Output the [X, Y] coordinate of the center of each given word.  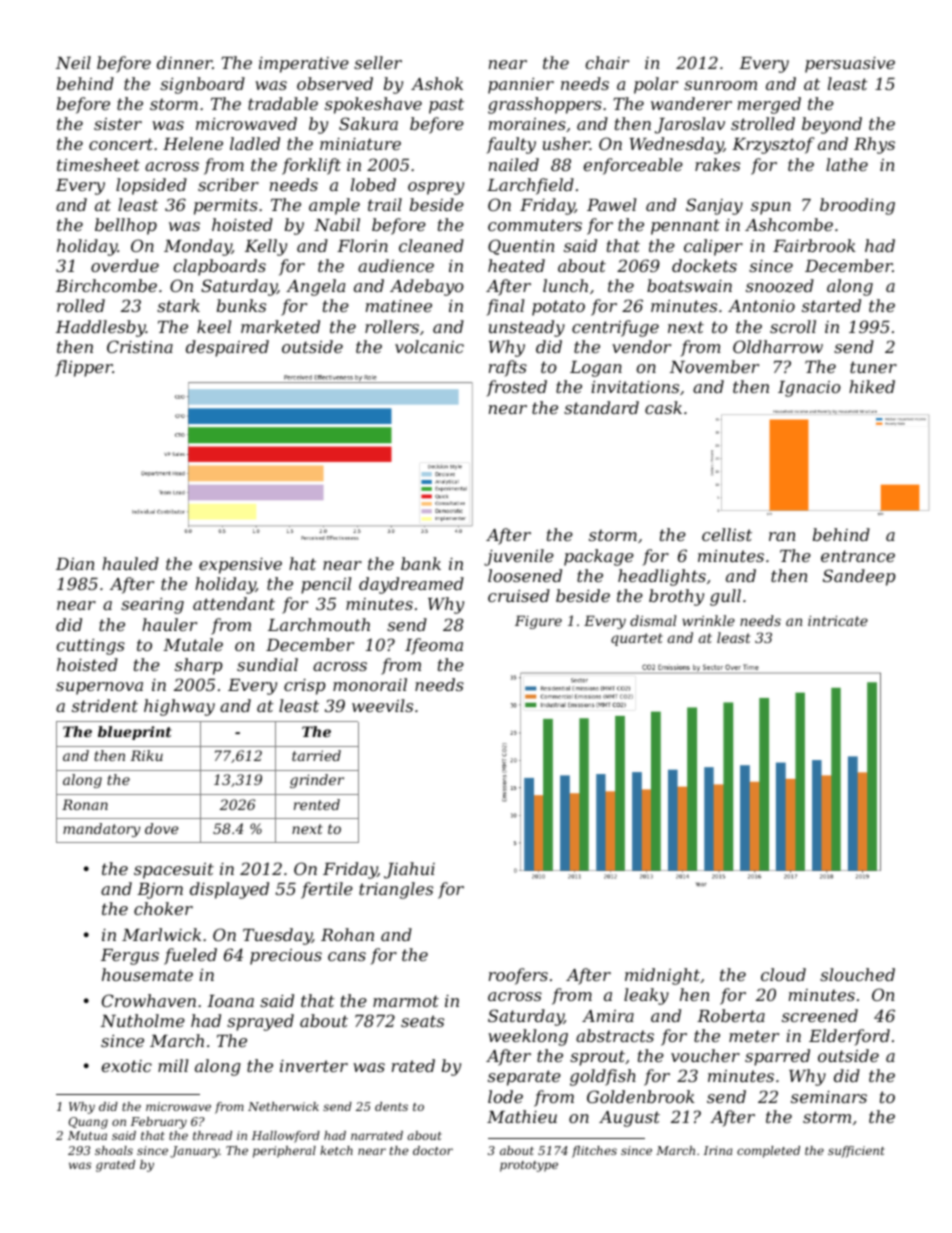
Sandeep [859, 577]
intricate [838, 621]
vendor [641, 346]
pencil [326, 585]
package [599, 557]
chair [607, 62]
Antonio [761, 305]
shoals [114, 1150]
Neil [73, 62]
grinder [317, 781]
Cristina [140, 346]
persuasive [850, 65]
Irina [718, 1150]
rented [317, 804]
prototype [529, 1166]
